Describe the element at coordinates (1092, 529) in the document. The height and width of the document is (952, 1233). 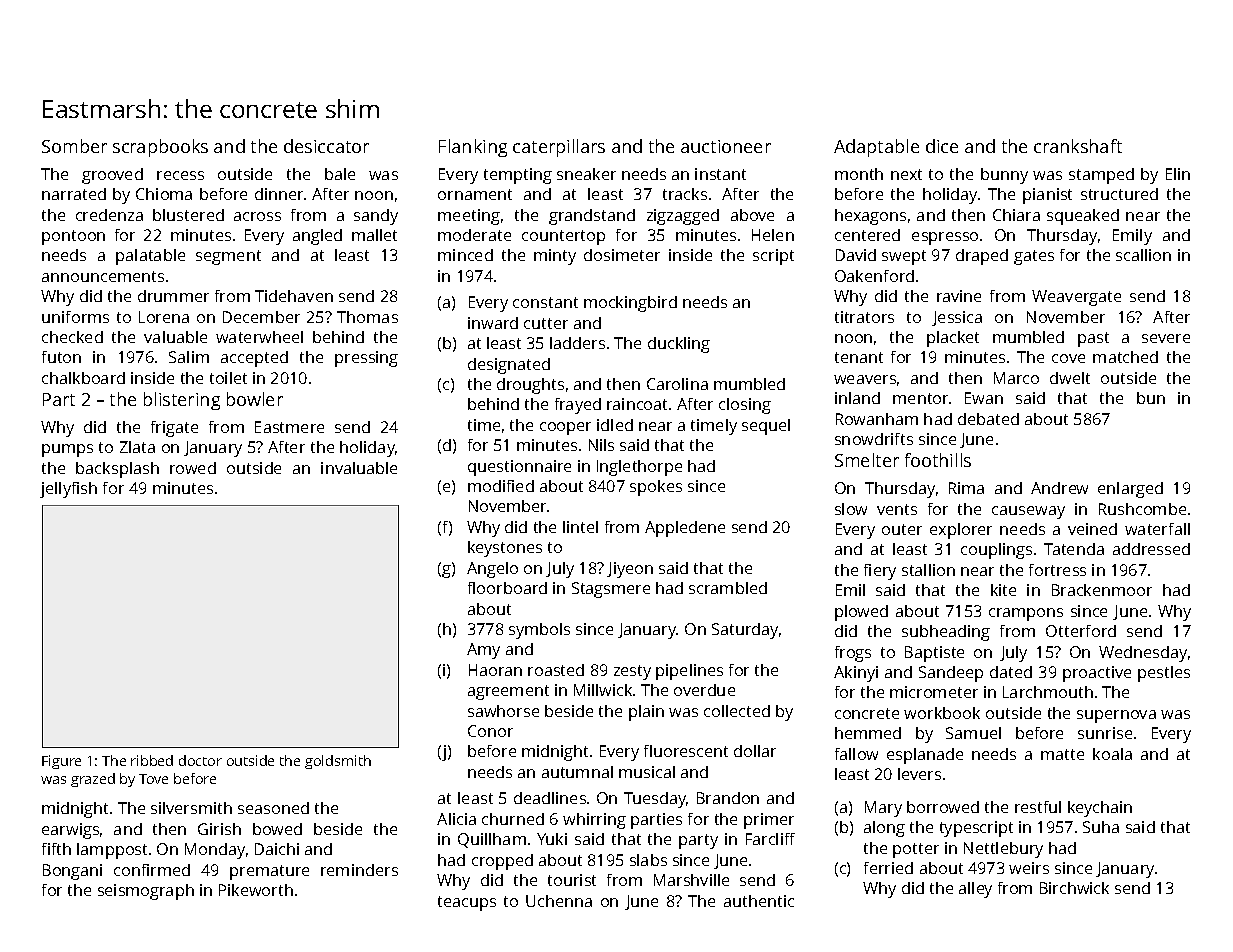
I see `veined` at that location.
